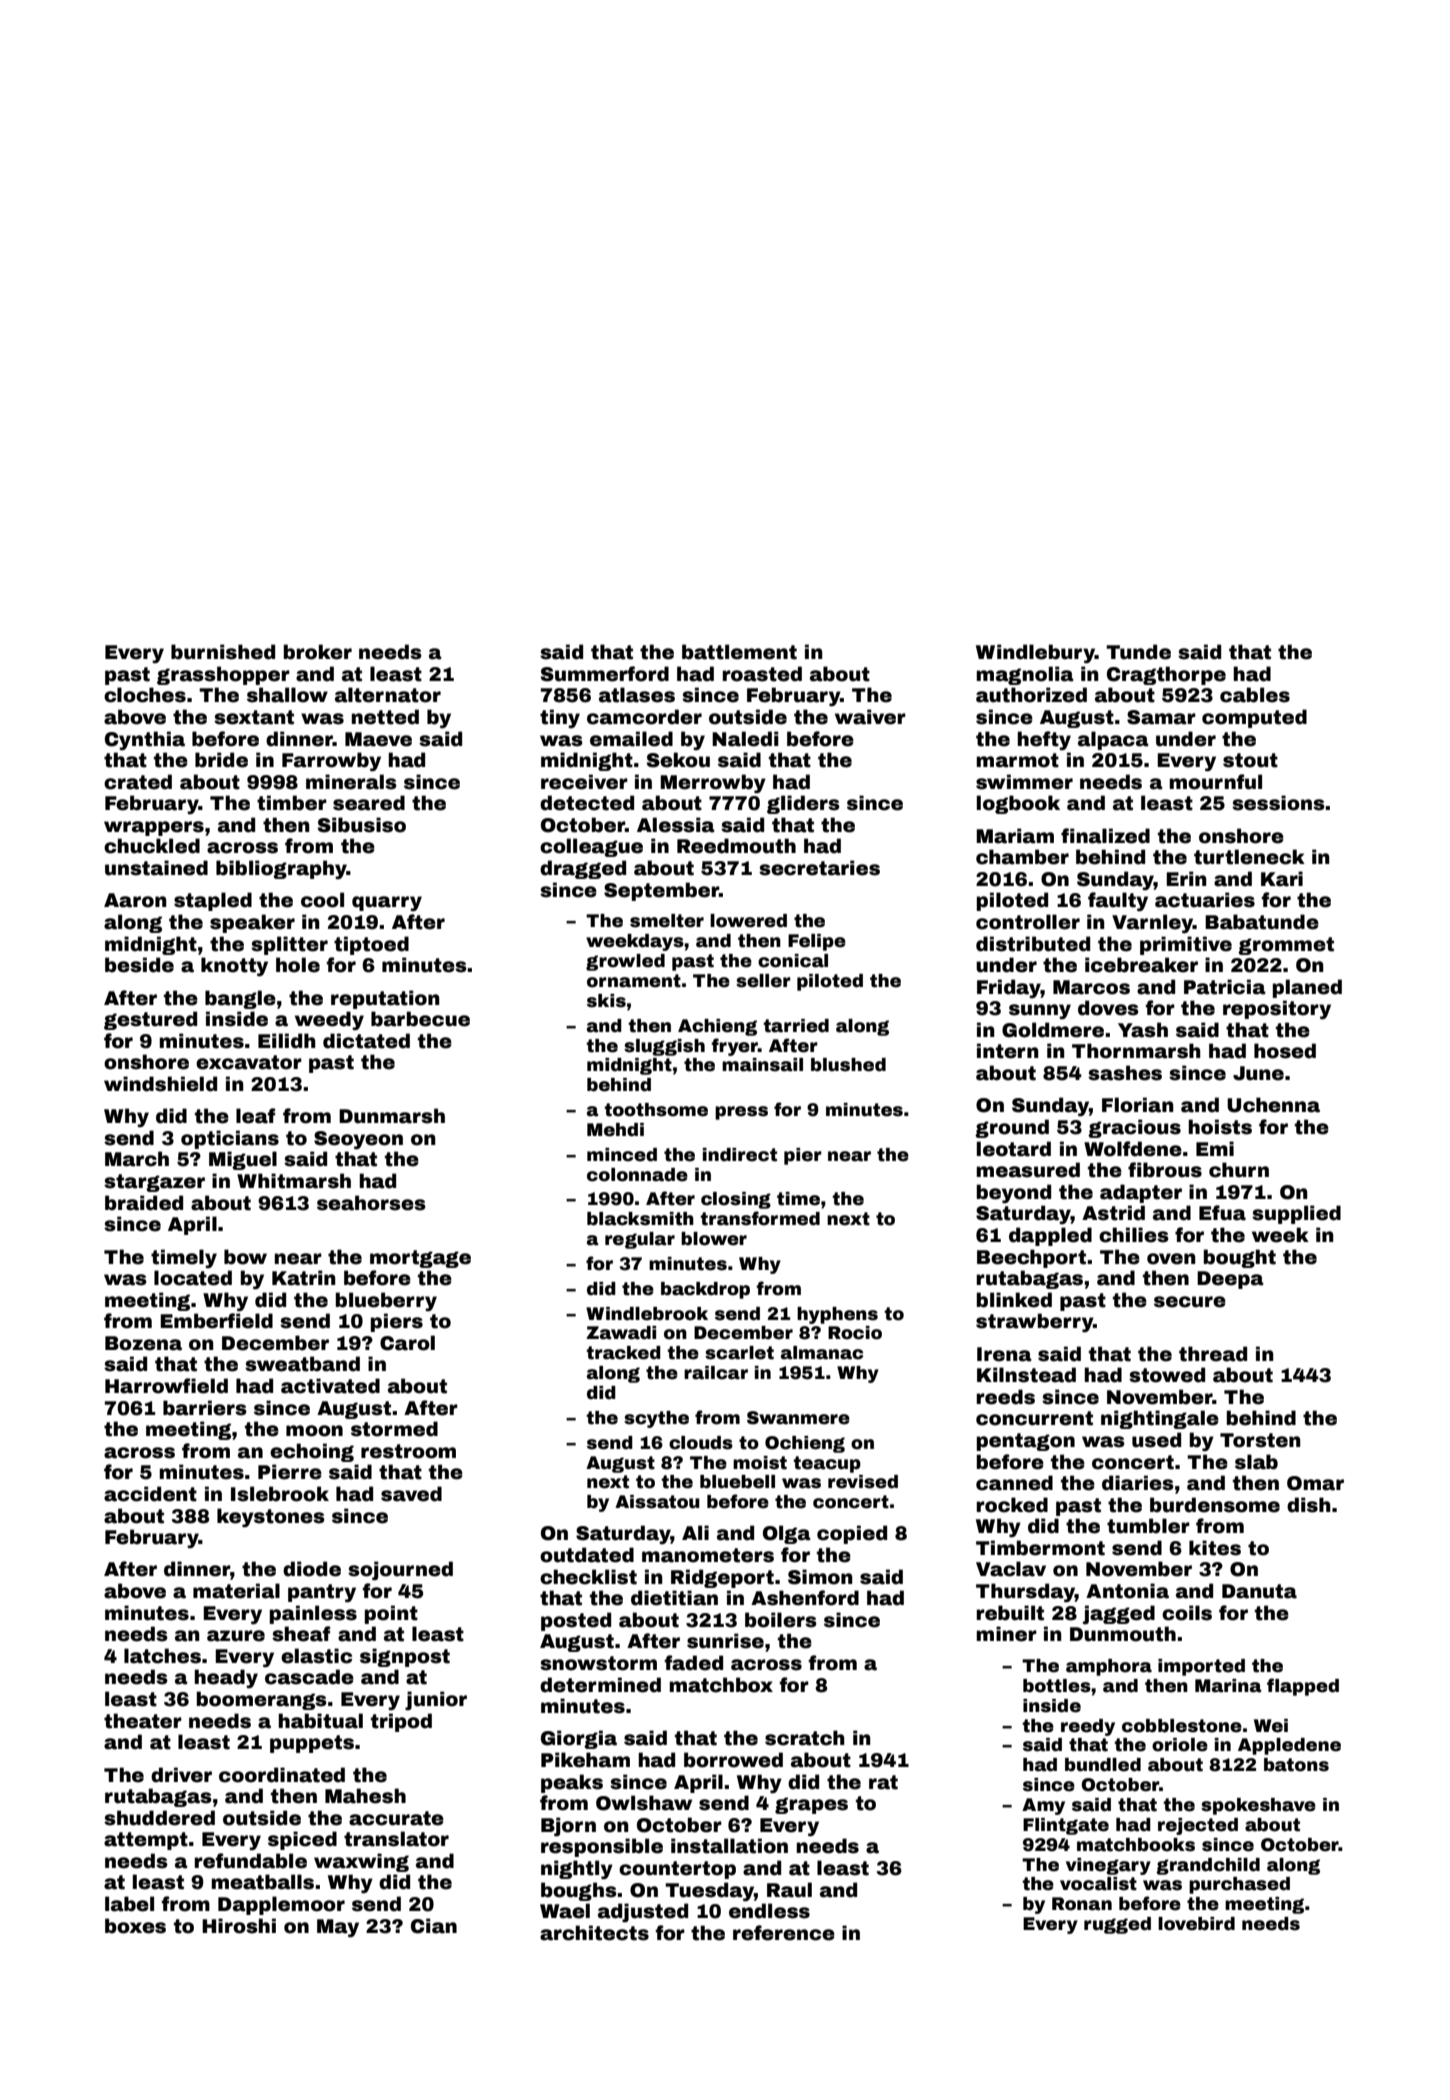  I want to click on Windlebury, so click(1035, 654).
